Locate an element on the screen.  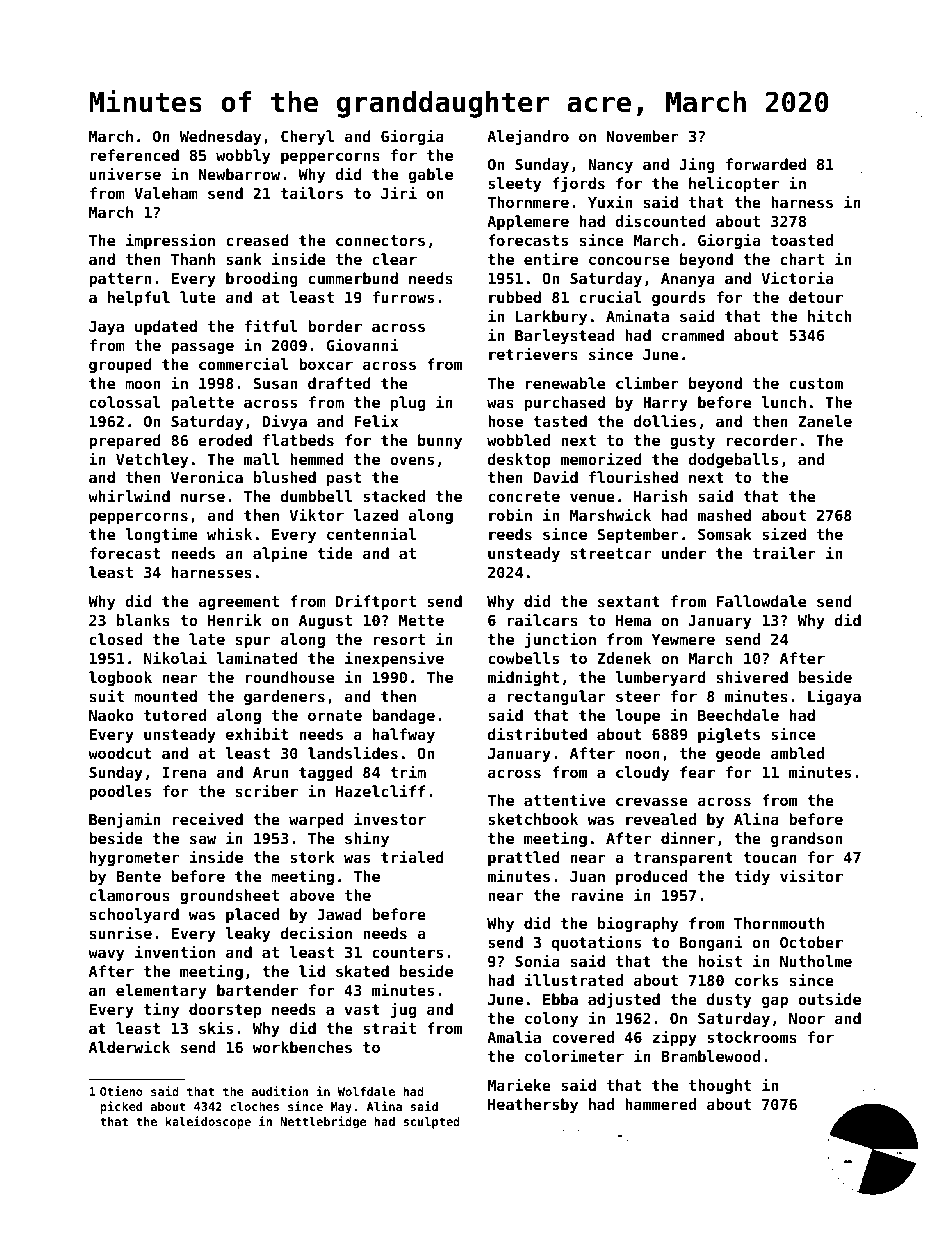
Marieke is located at coordinates (519, 1084).
